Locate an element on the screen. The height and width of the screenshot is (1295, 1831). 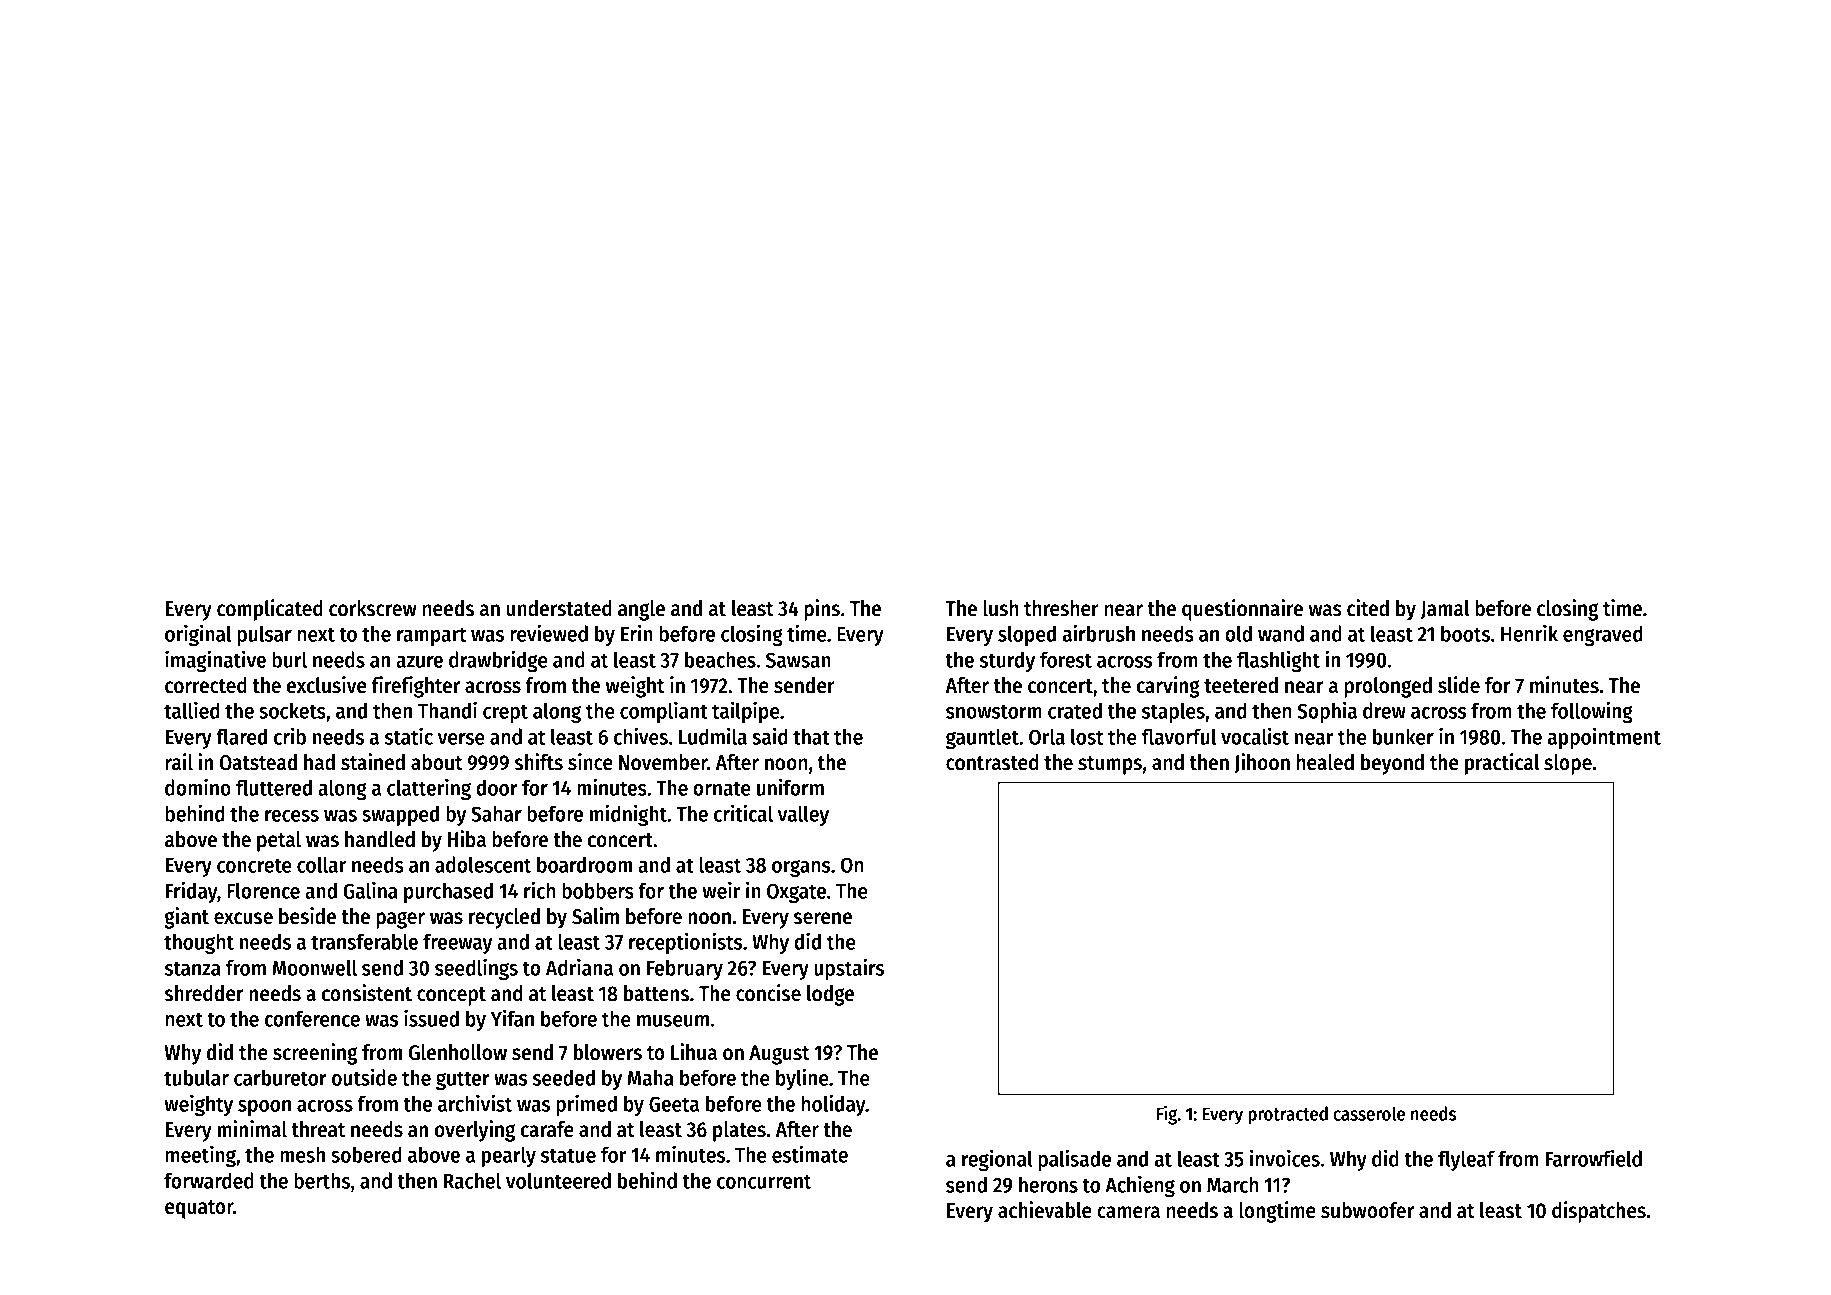
serene is located at coordinates (823, 918).
